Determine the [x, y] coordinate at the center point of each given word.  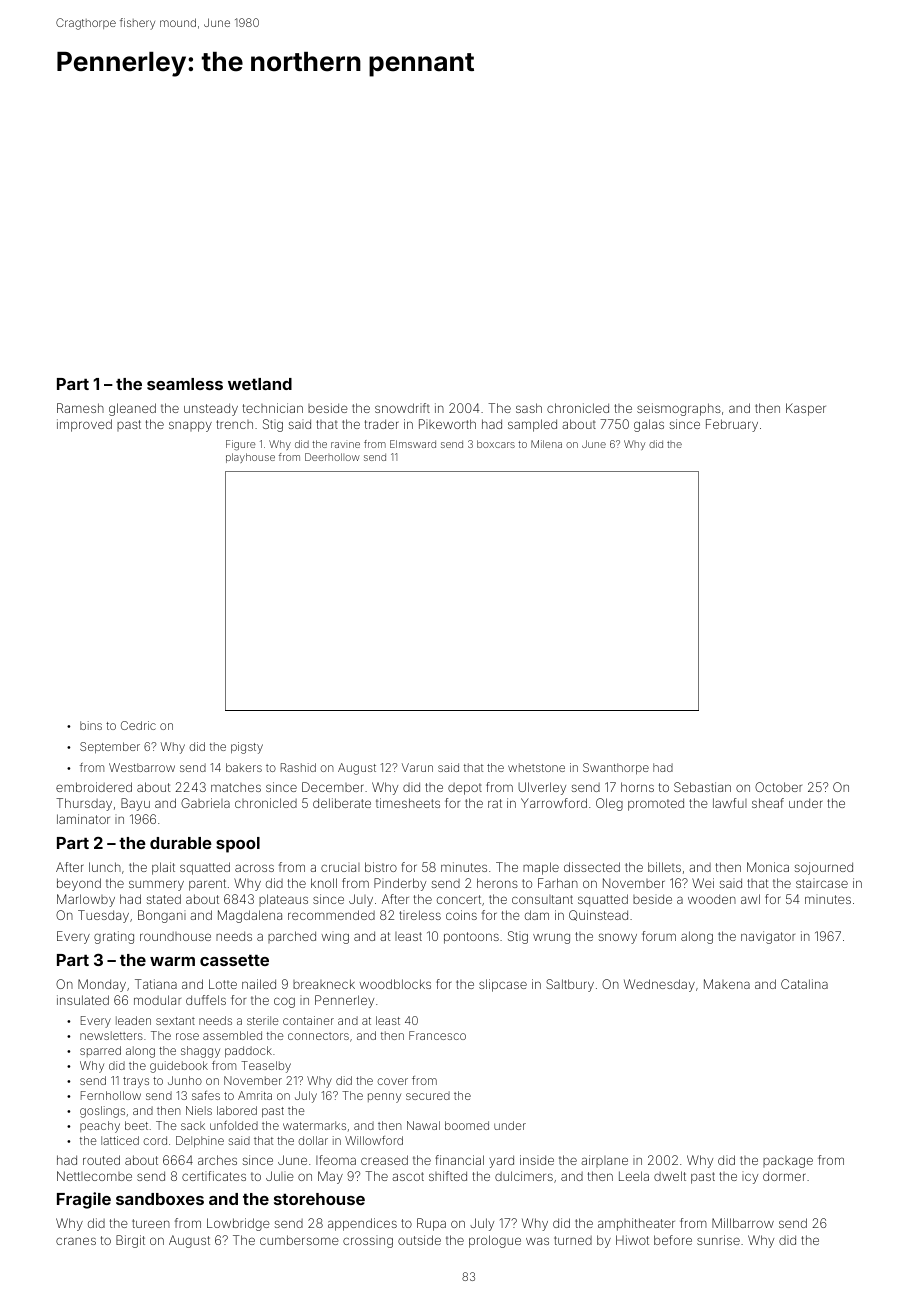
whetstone [536, 767]
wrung [551, 938]
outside [419, 1240]
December [333, 787]
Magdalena [250, 916]
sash [529, 408]
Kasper [806, 409]
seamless [185, 384]
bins [91, 725]
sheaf [768, 803]
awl [750, 899]
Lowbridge [238, 1224]
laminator [83, 819]
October [778, 787]
